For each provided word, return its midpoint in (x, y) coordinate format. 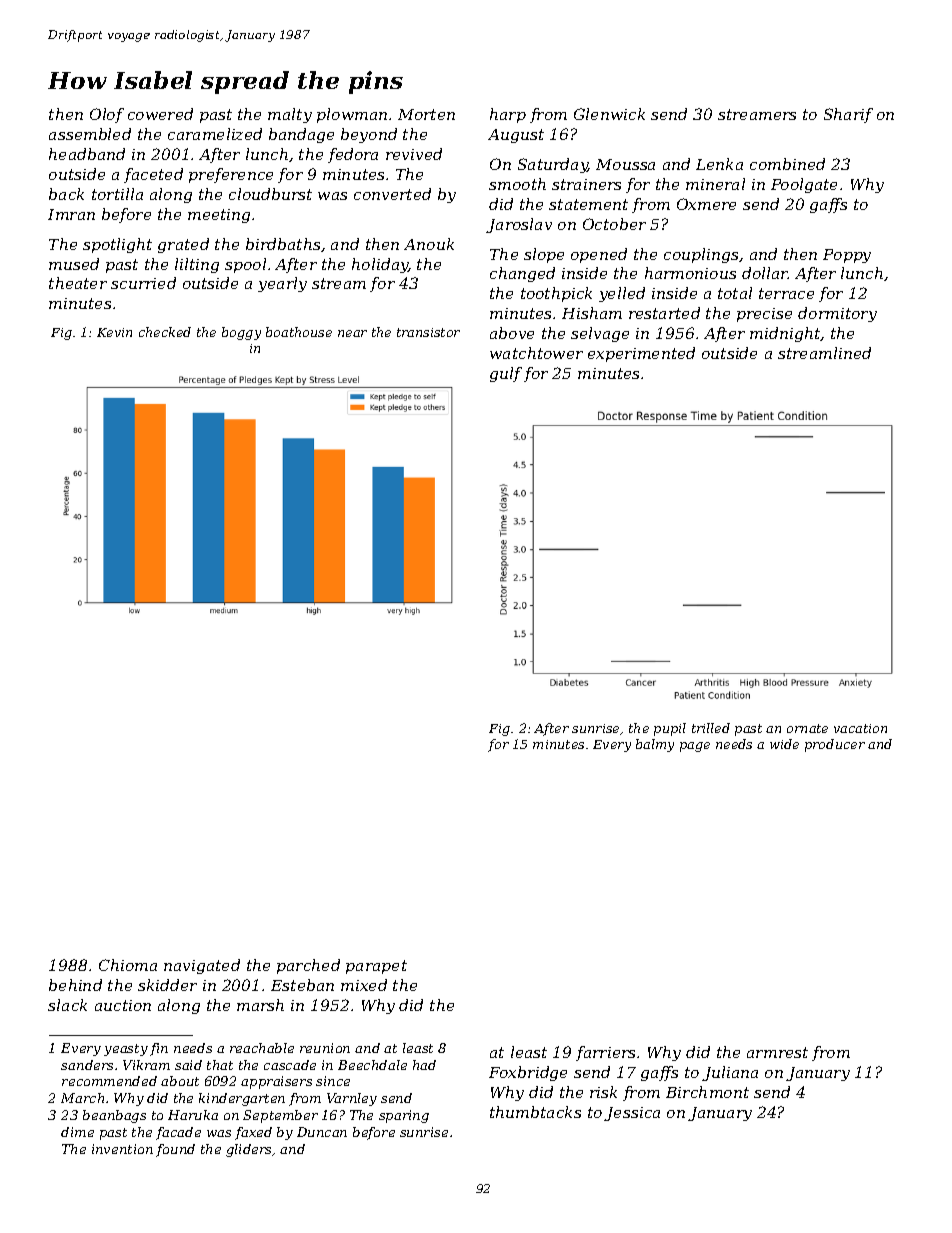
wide (784, 744)
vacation (860, 728)
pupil (670, 729)
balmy (655, 745)
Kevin (114, 332)
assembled (90, 134)
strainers (586, 184)
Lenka (719, 164)
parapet (376, 967)
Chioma (128, 965)
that (220, 1065)
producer (835, 745)
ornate (807, 728)
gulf (506, 374)
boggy (241, 333)
